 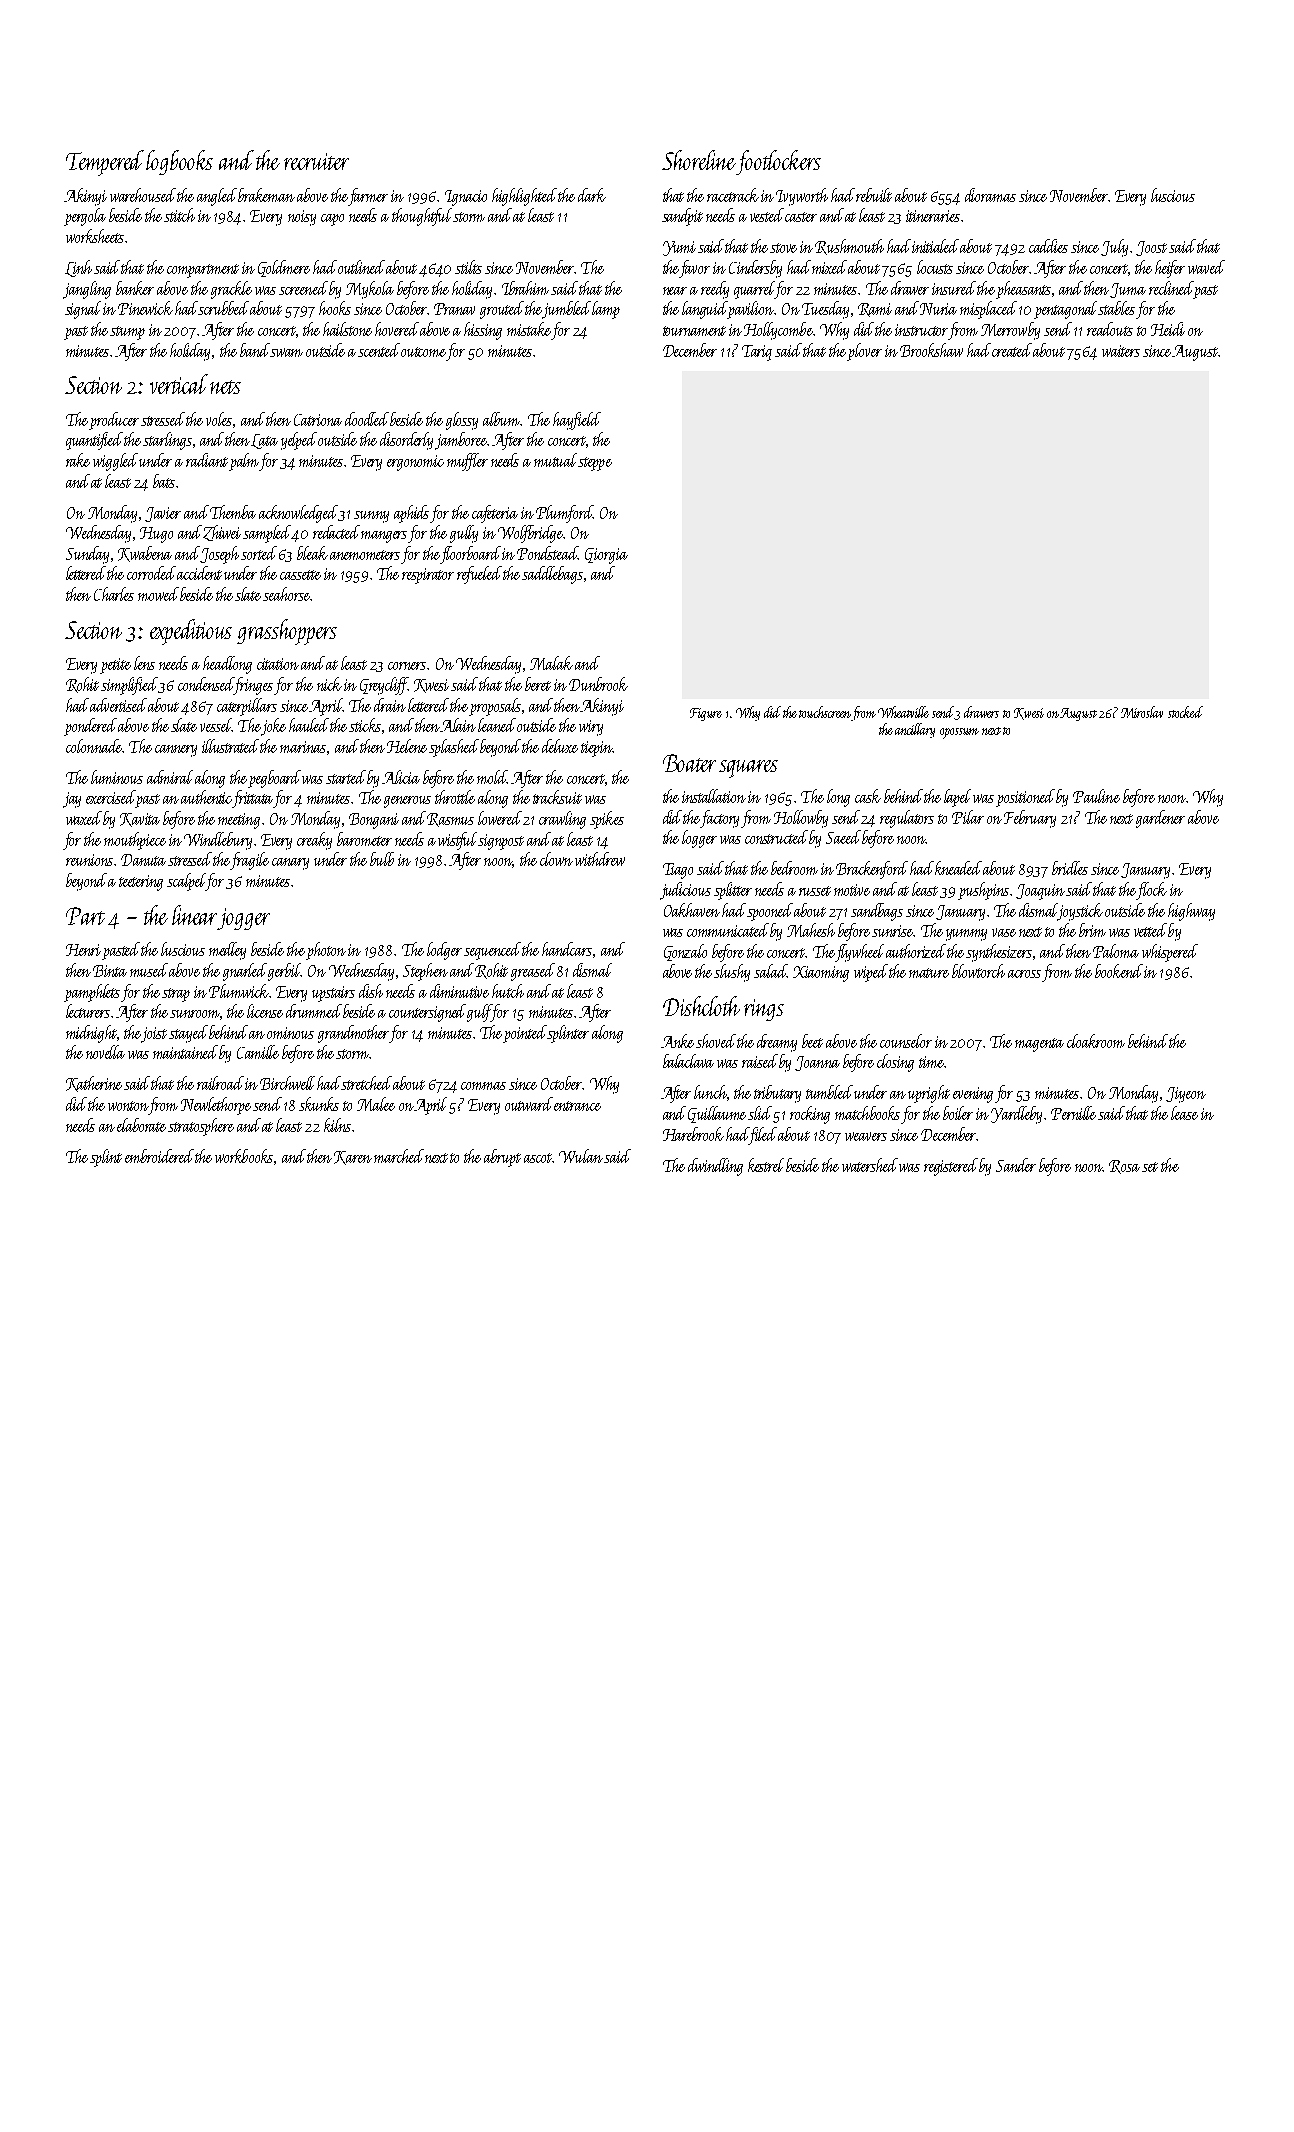 What do you see at coordinates (538, 1158) in the image?
I see `ascot` at bounding box center [538, 1158].
